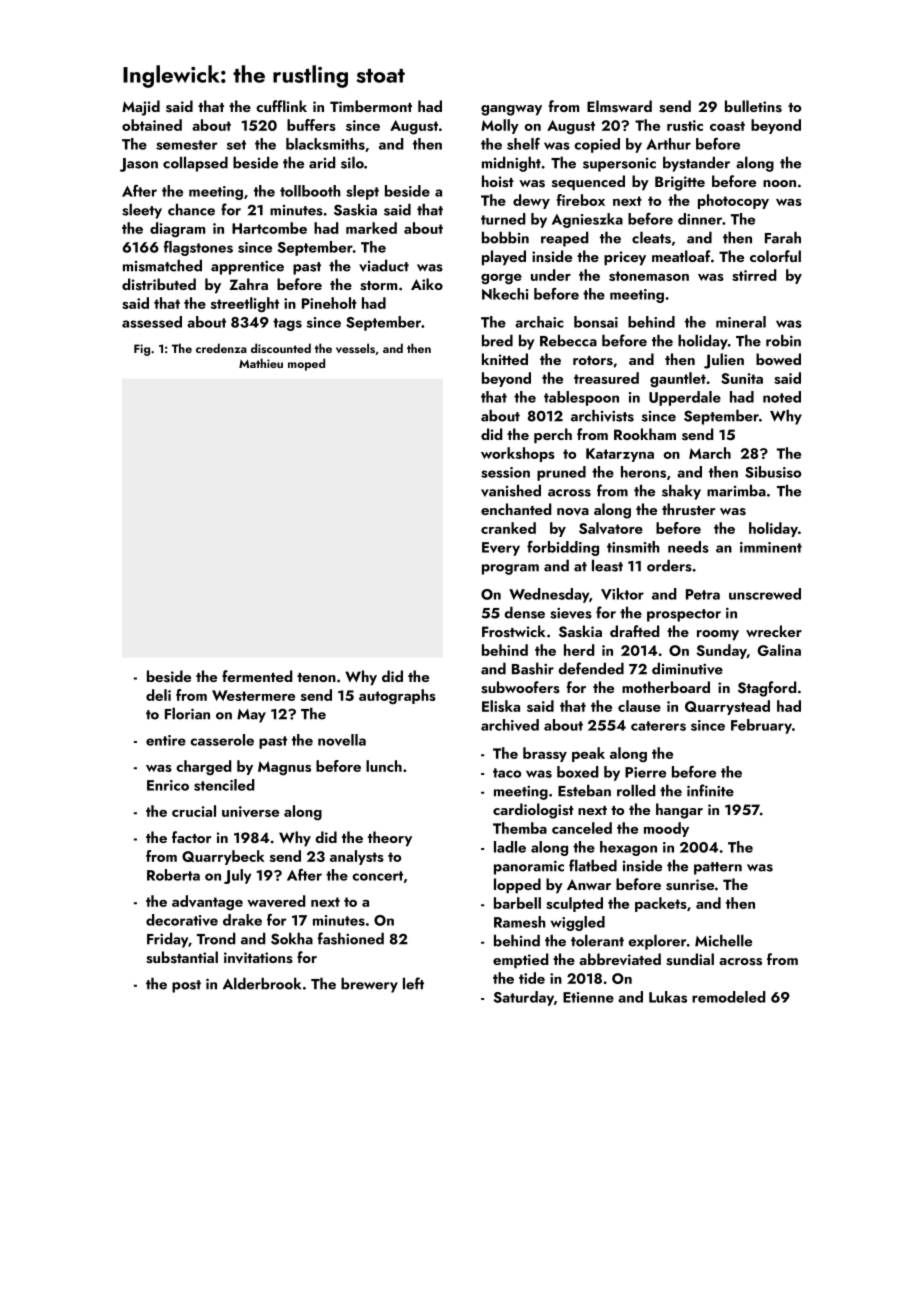 Image resolution: width=924 pixels, height=1308 pixels. I want to click on Farah, so click(783, 237).
